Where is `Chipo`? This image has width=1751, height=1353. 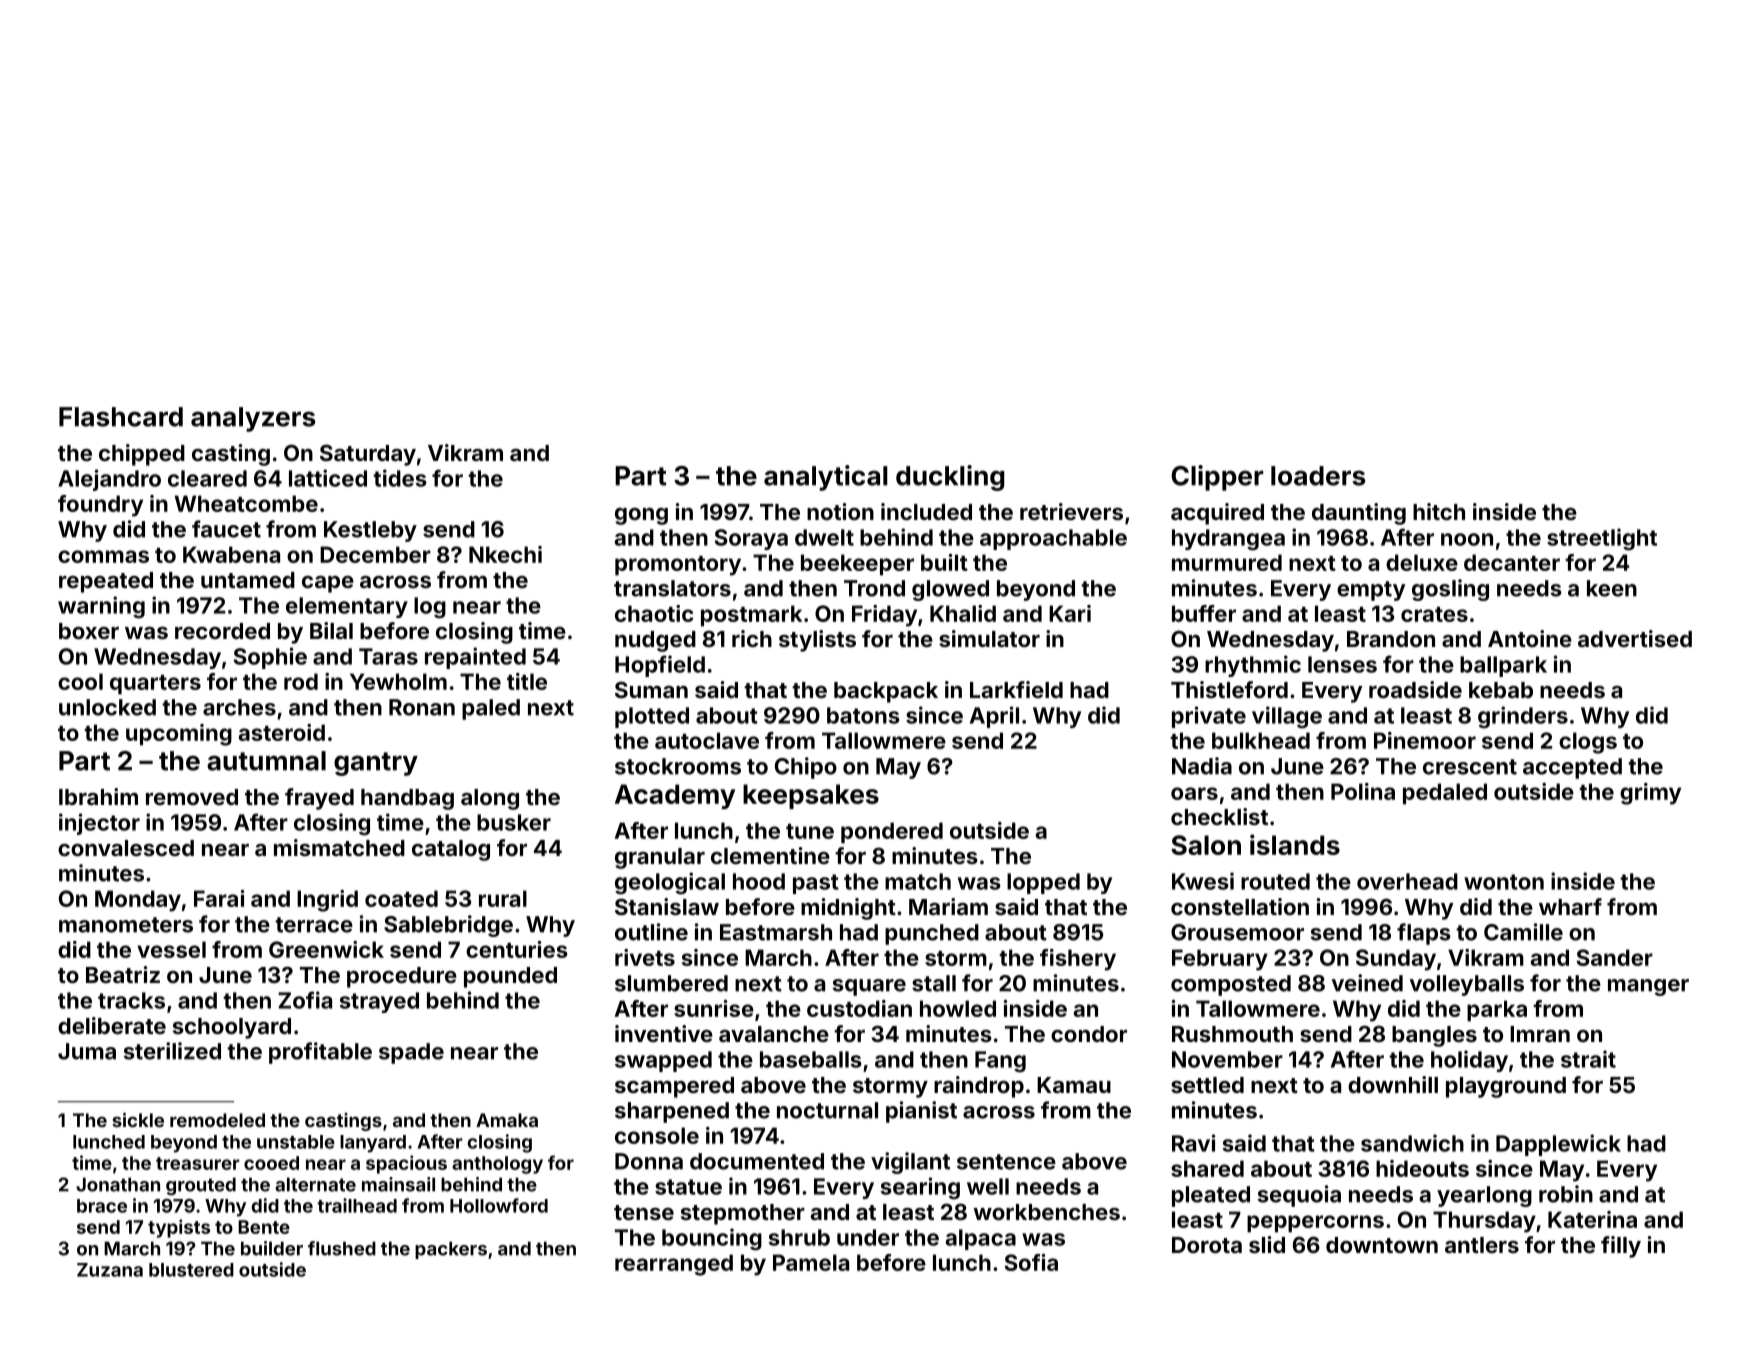
Chipo is located at coordinates (806, 768).
